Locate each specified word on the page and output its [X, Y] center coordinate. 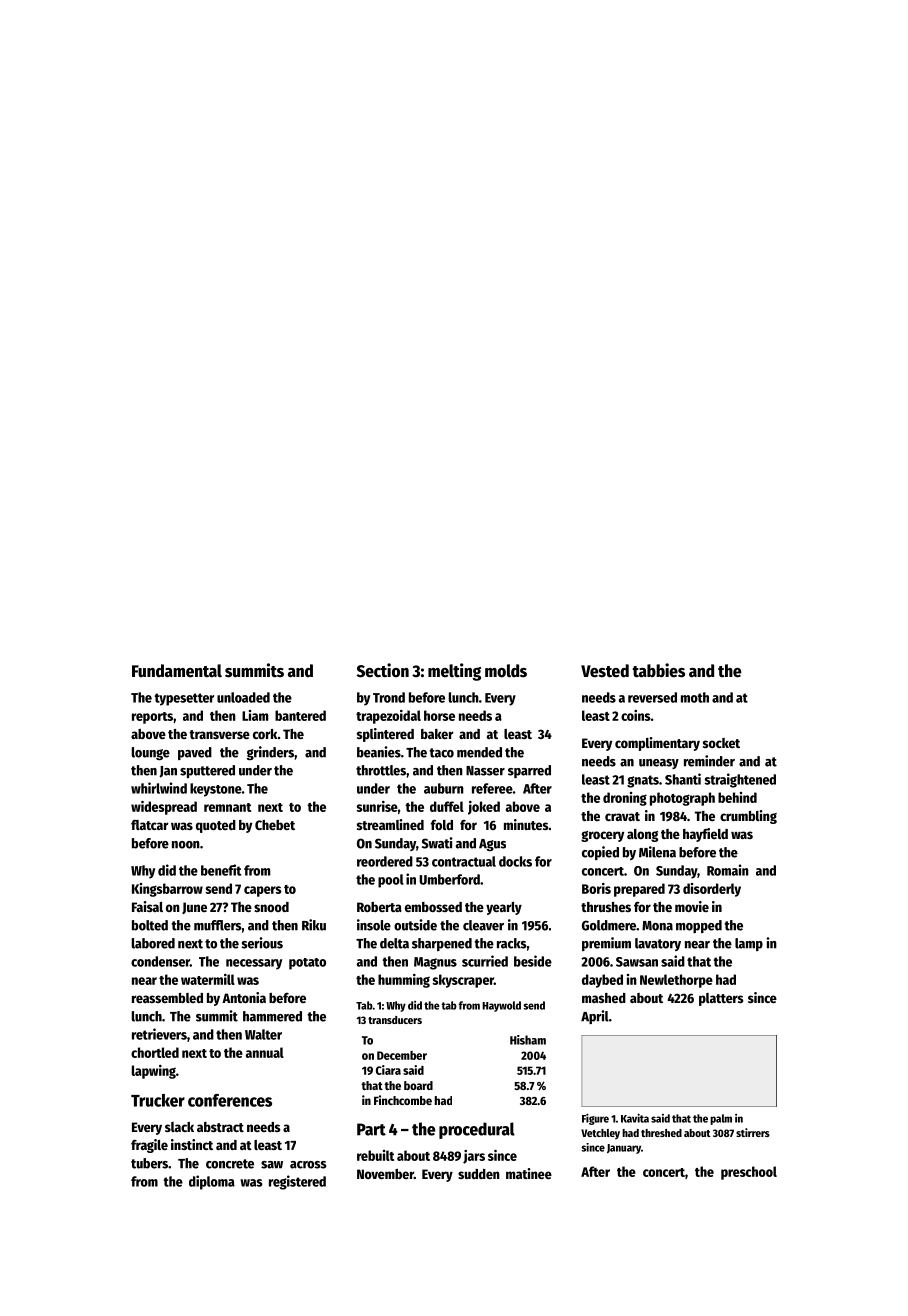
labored [153, 943]
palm [721, 1119]
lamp [749, 944]
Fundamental [177, 671]
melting [454, 672]
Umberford [449, 879]
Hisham [528, 1040]
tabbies [658, 670]
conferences [230, 1100]
